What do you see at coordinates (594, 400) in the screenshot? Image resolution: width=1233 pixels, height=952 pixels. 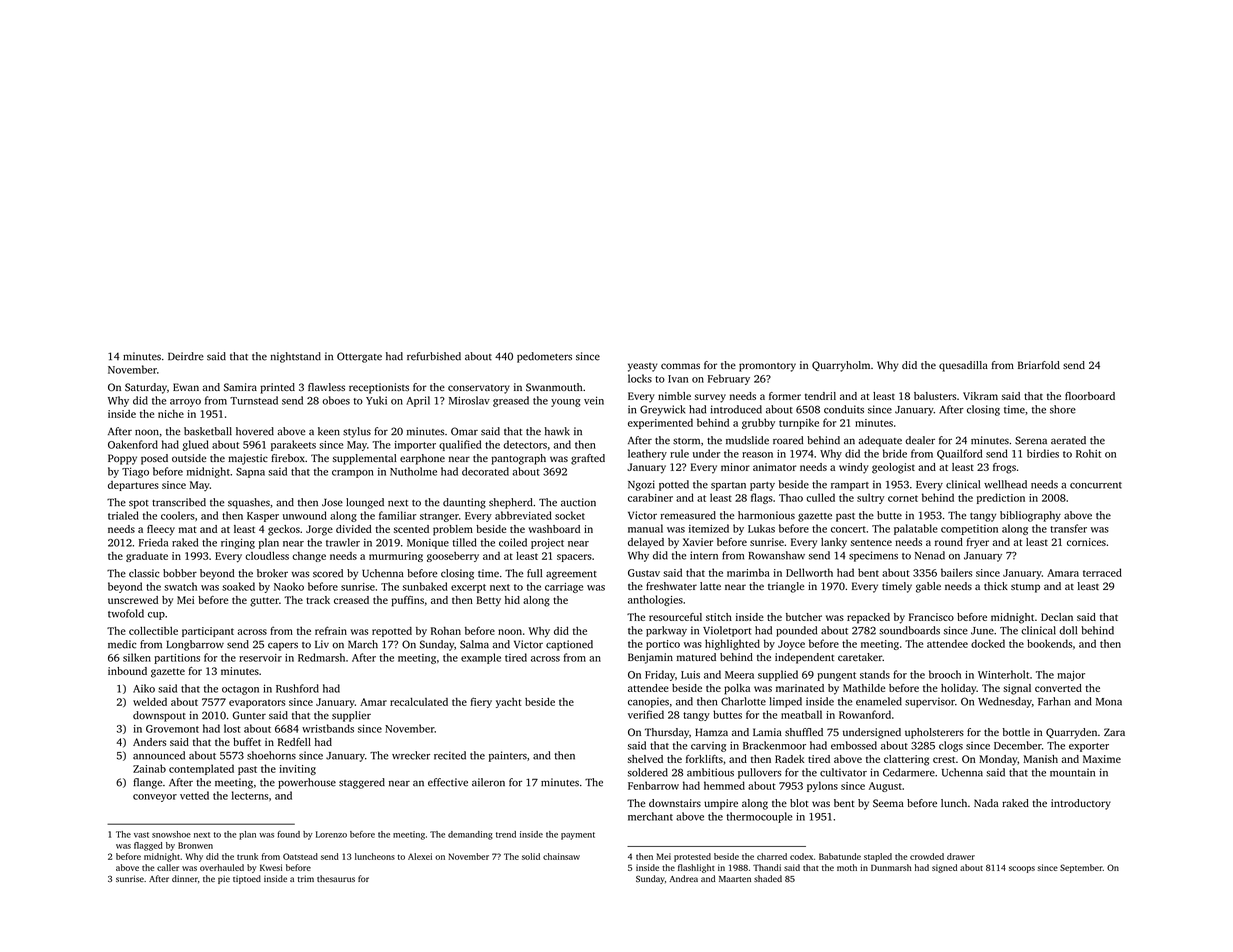 I see `vein` at bounding box center [594, 400].
